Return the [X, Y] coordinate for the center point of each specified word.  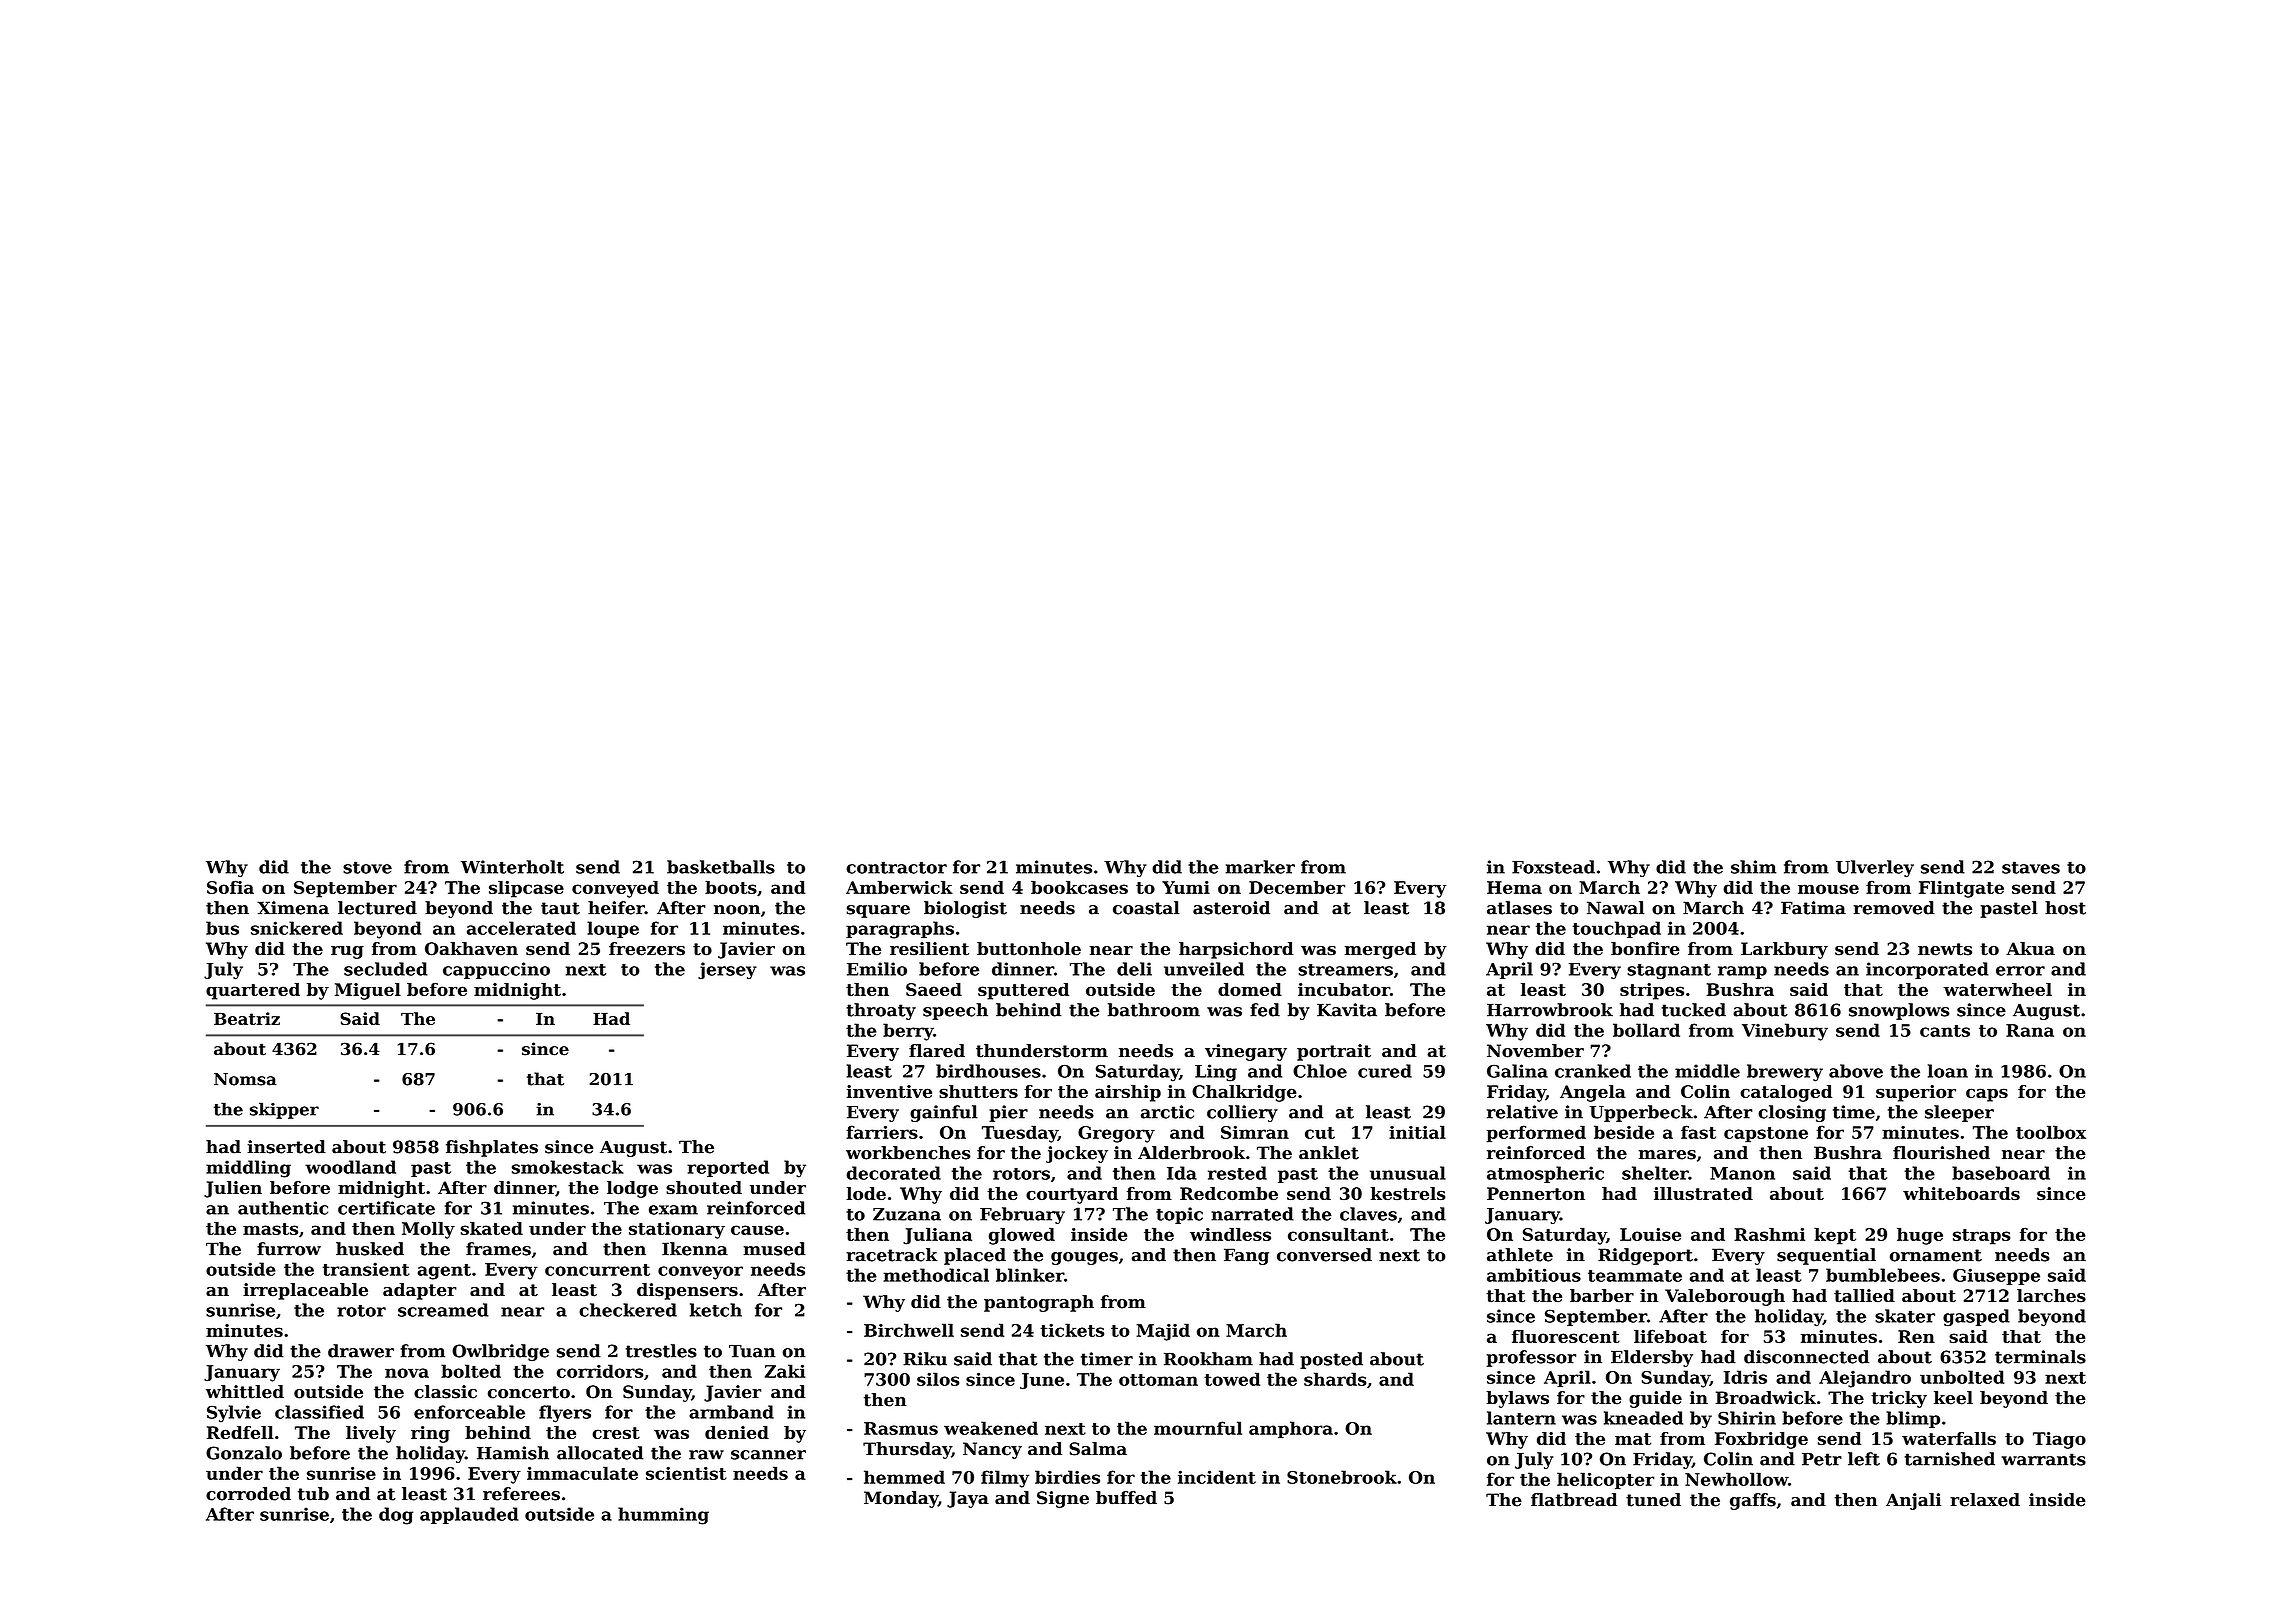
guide [1655, 1399]
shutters [978, 1091]
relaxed [1985, 1500]
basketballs [721, 867]
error [2020, 971]
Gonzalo [244, 1453]
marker [1260, 867]
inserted [286, 1147]
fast [1698, 1132]
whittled [245, 1392]
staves [2031, 867]
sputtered [1023, 991]
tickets [1072, 1330]
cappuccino [496, 970]
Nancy [992, 1450]
